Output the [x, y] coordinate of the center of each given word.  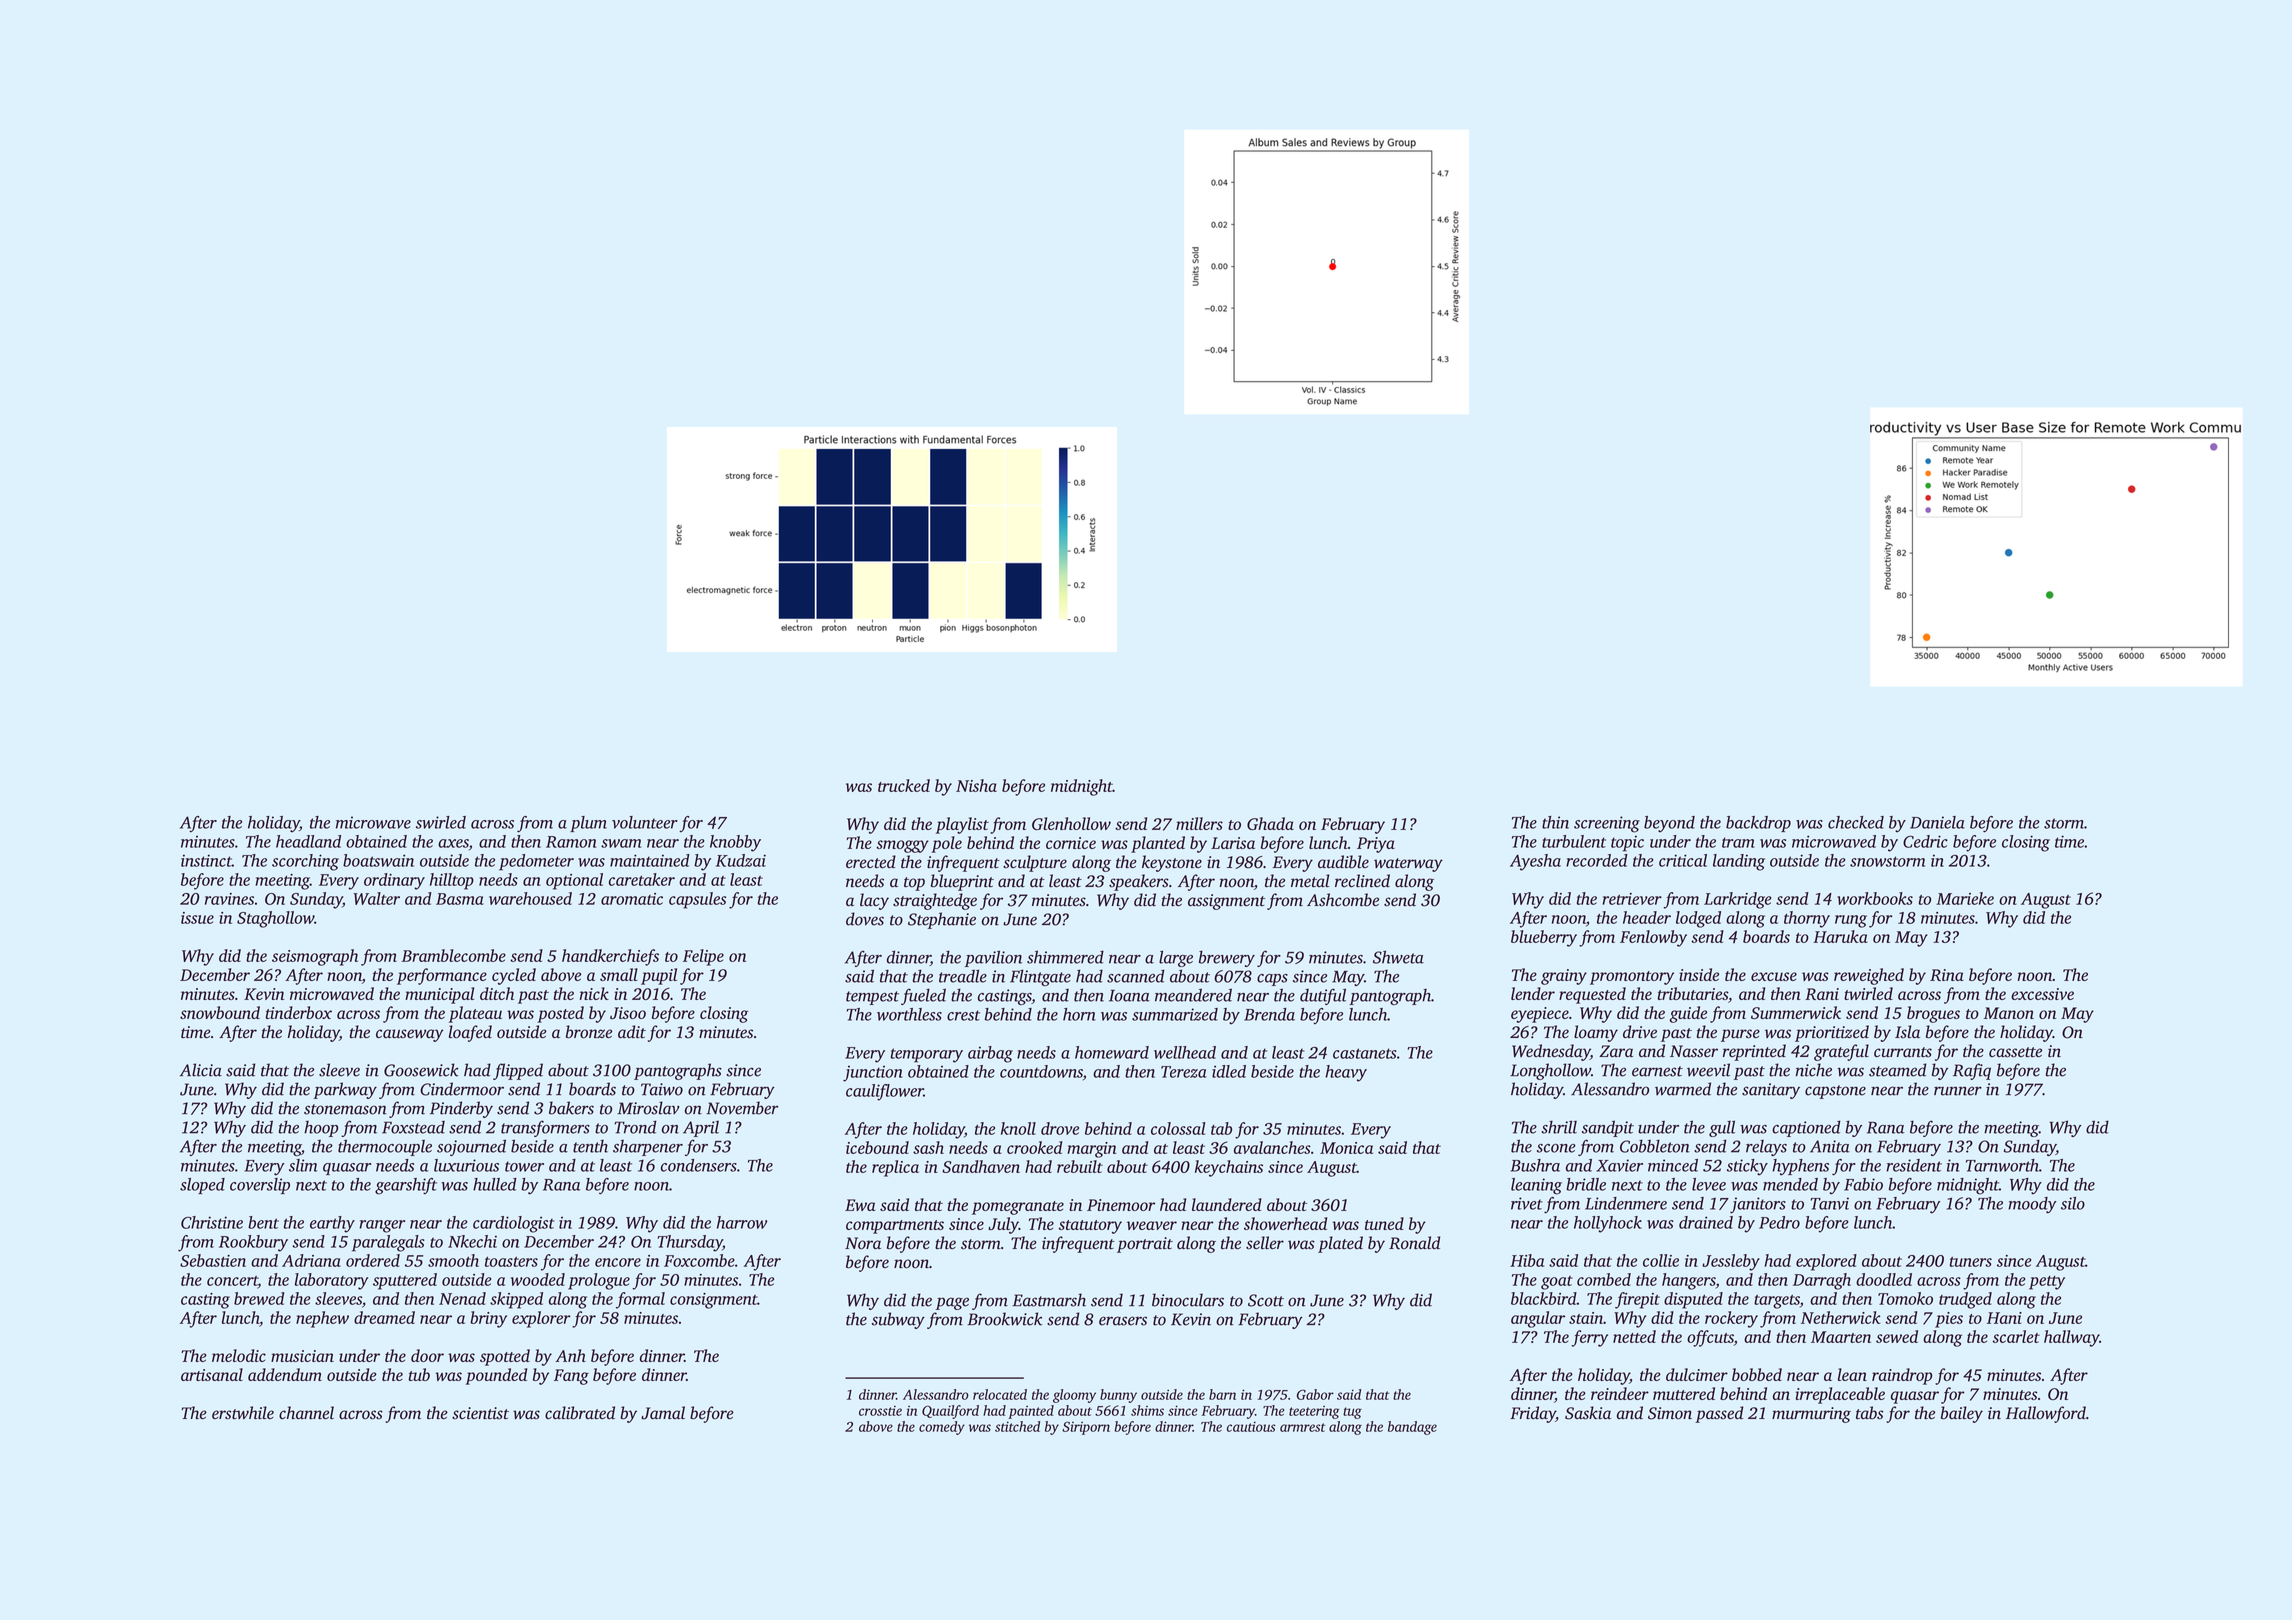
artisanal [212, 1374]
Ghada [1270, 823]
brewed [259, 1298]
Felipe [703, 957]
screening [1607, 824]
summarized [1175, 1014]
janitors [1758, 1205]
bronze [589, 1032]
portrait [1145, 1245]
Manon [2009, 1013]
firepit [1637, 1300]
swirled [441, 822]
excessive [2042, 994]
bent [263, 1222]
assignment [1226, 902]
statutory [1090, 1227]
